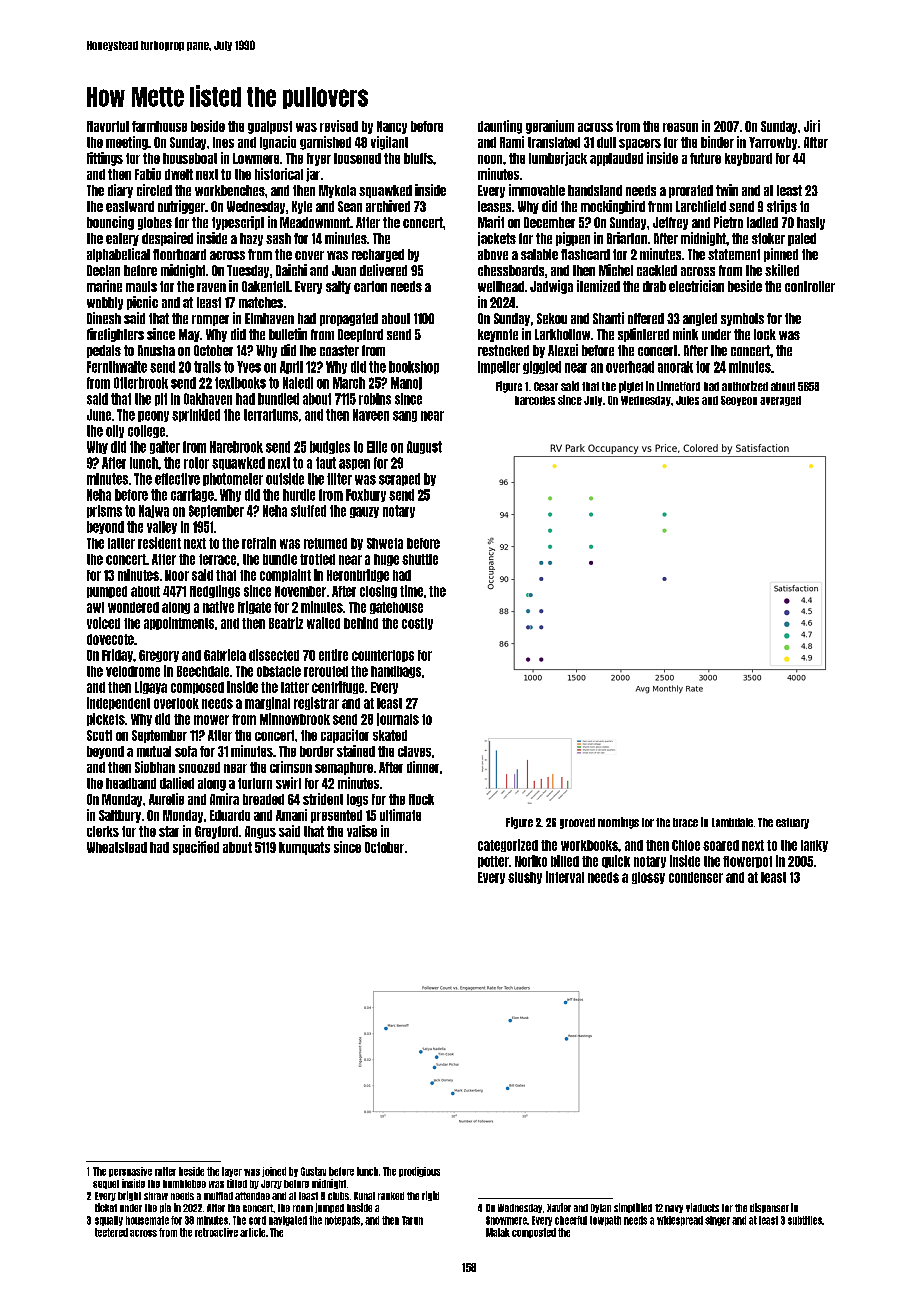 This screenshot has width=924, height=1308. What do you see at coordinates (811, 223) in the screenshot?
I see `hasty` at bounding box center [811, 223].
